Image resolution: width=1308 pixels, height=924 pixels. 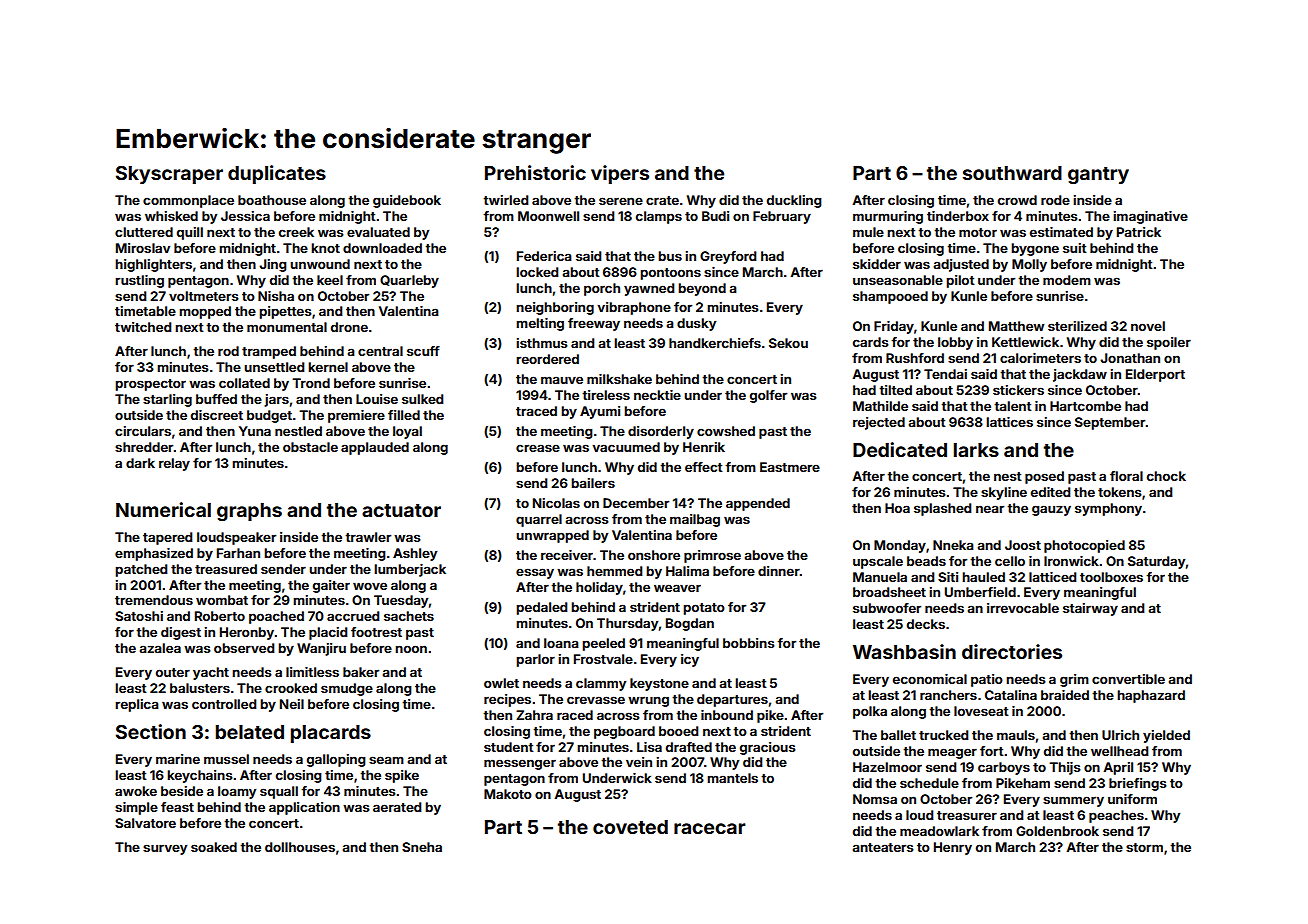 I want to click on Rushford, so click(x=915, y=358).
